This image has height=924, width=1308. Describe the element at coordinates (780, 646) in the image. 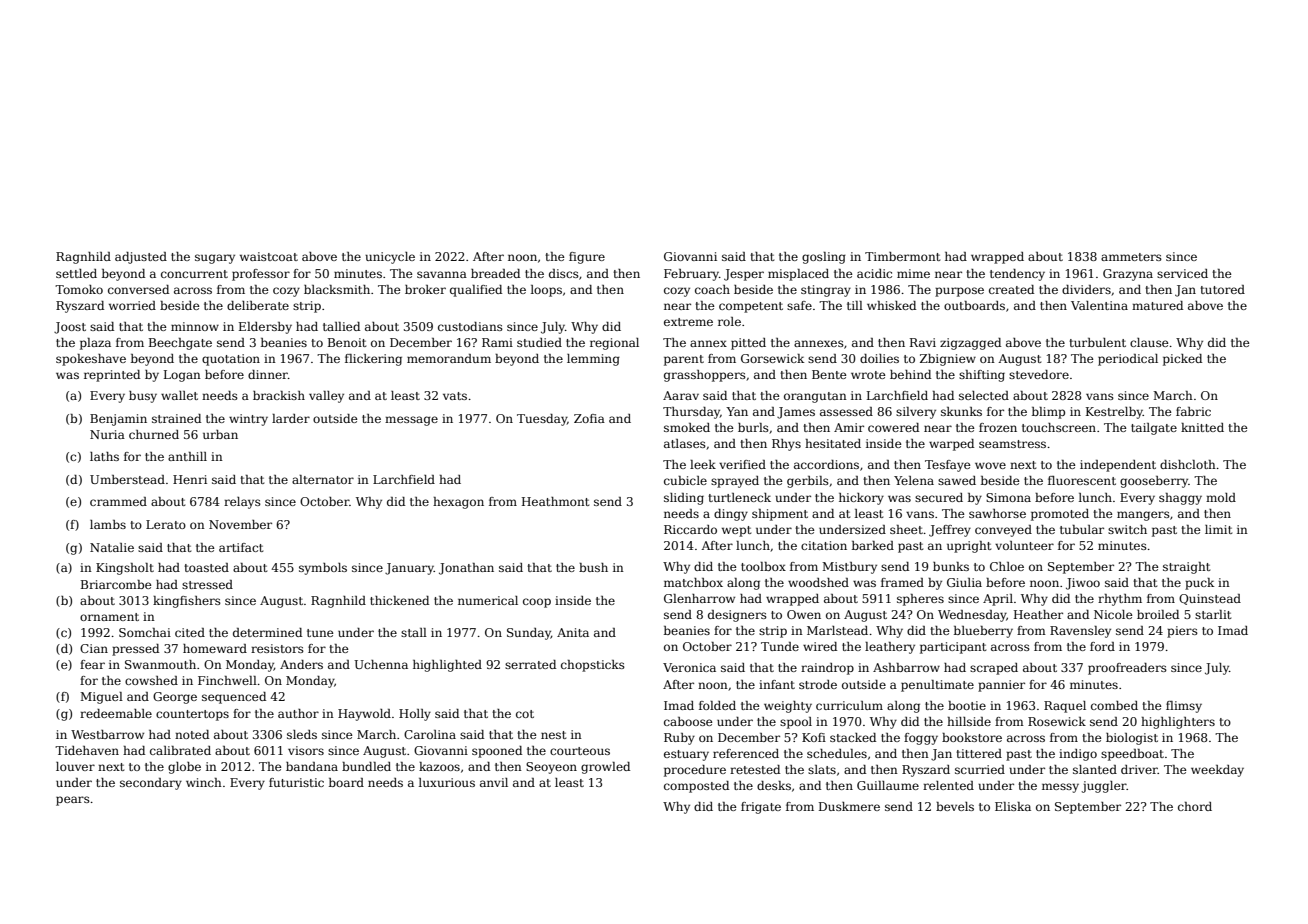

I see `Tunde` at that location.
